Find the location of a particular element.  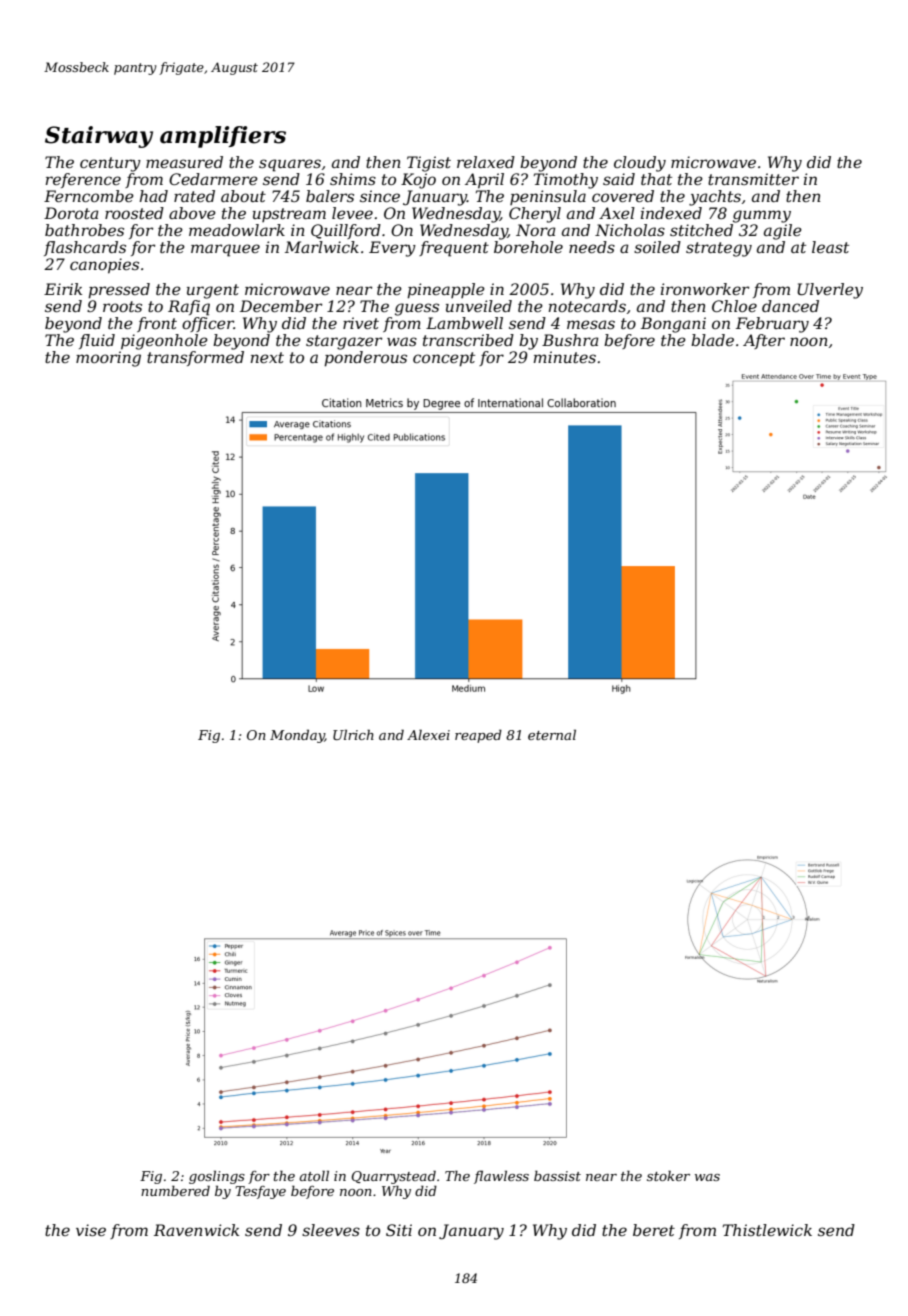

vise is located at coordinates (91, 1230).
